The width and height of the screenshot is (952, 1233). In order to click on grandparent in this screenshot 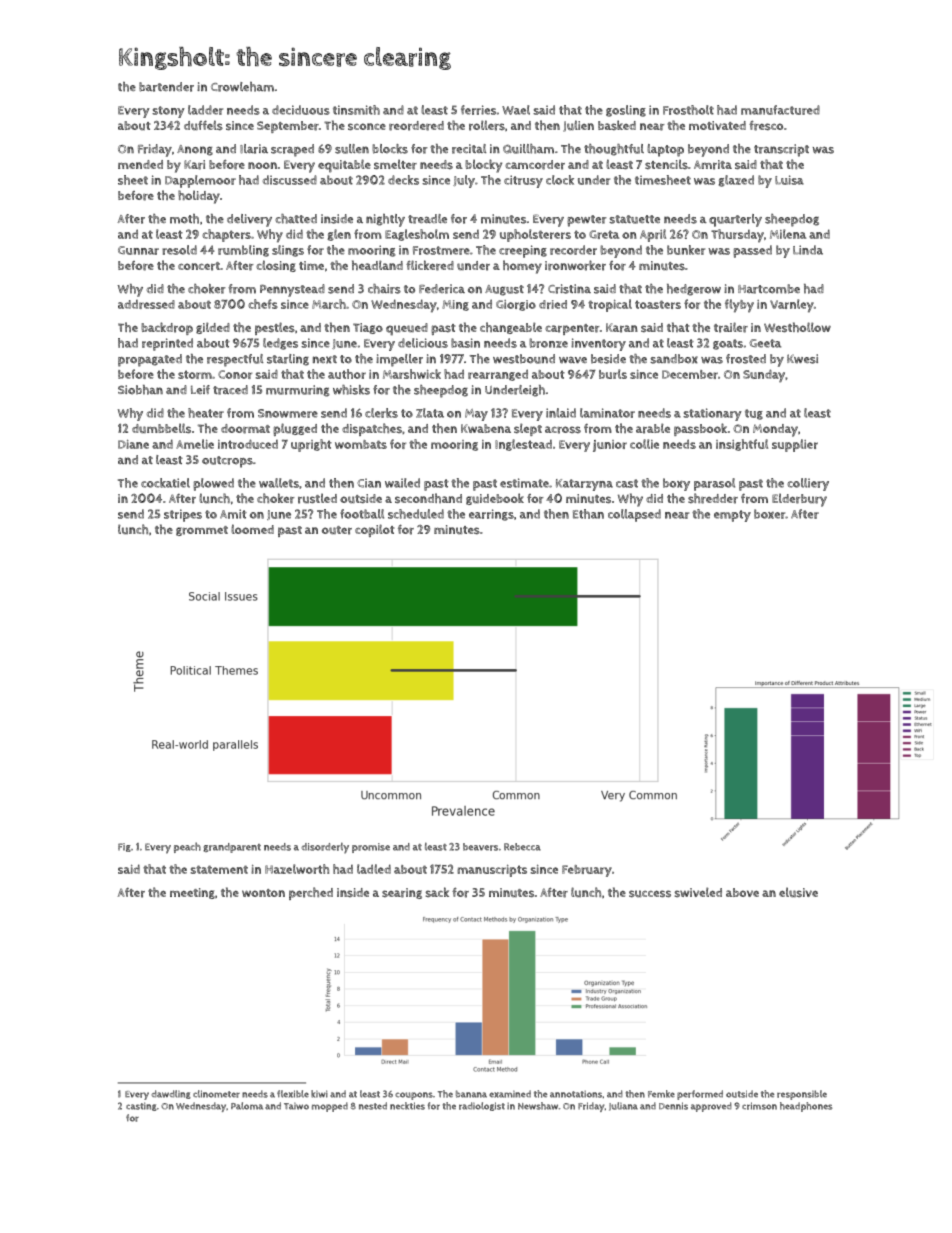, I will do `click(232, 848)`.
